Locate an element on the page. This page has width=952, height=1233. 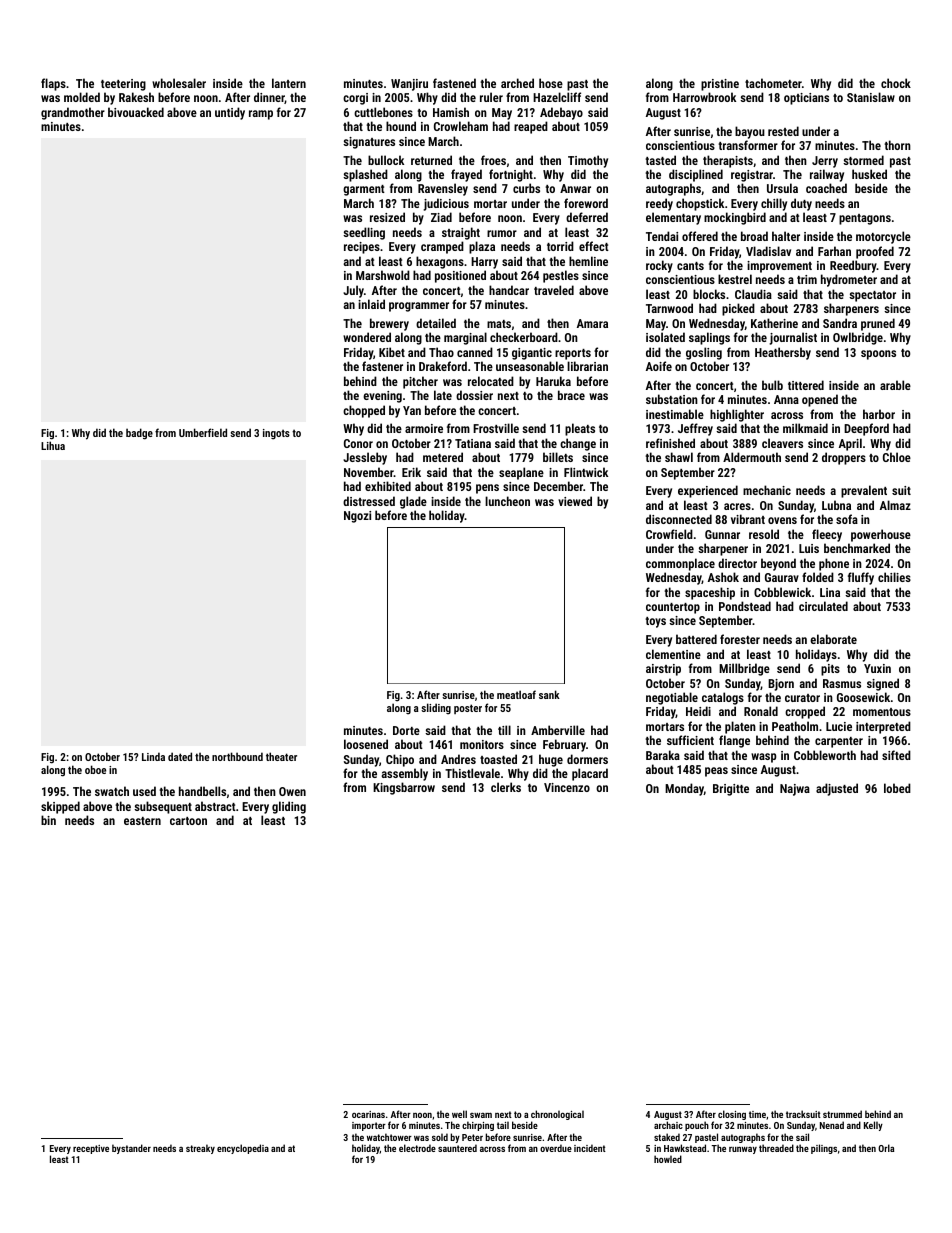
receptive is located at coordinates (91, 1149).
